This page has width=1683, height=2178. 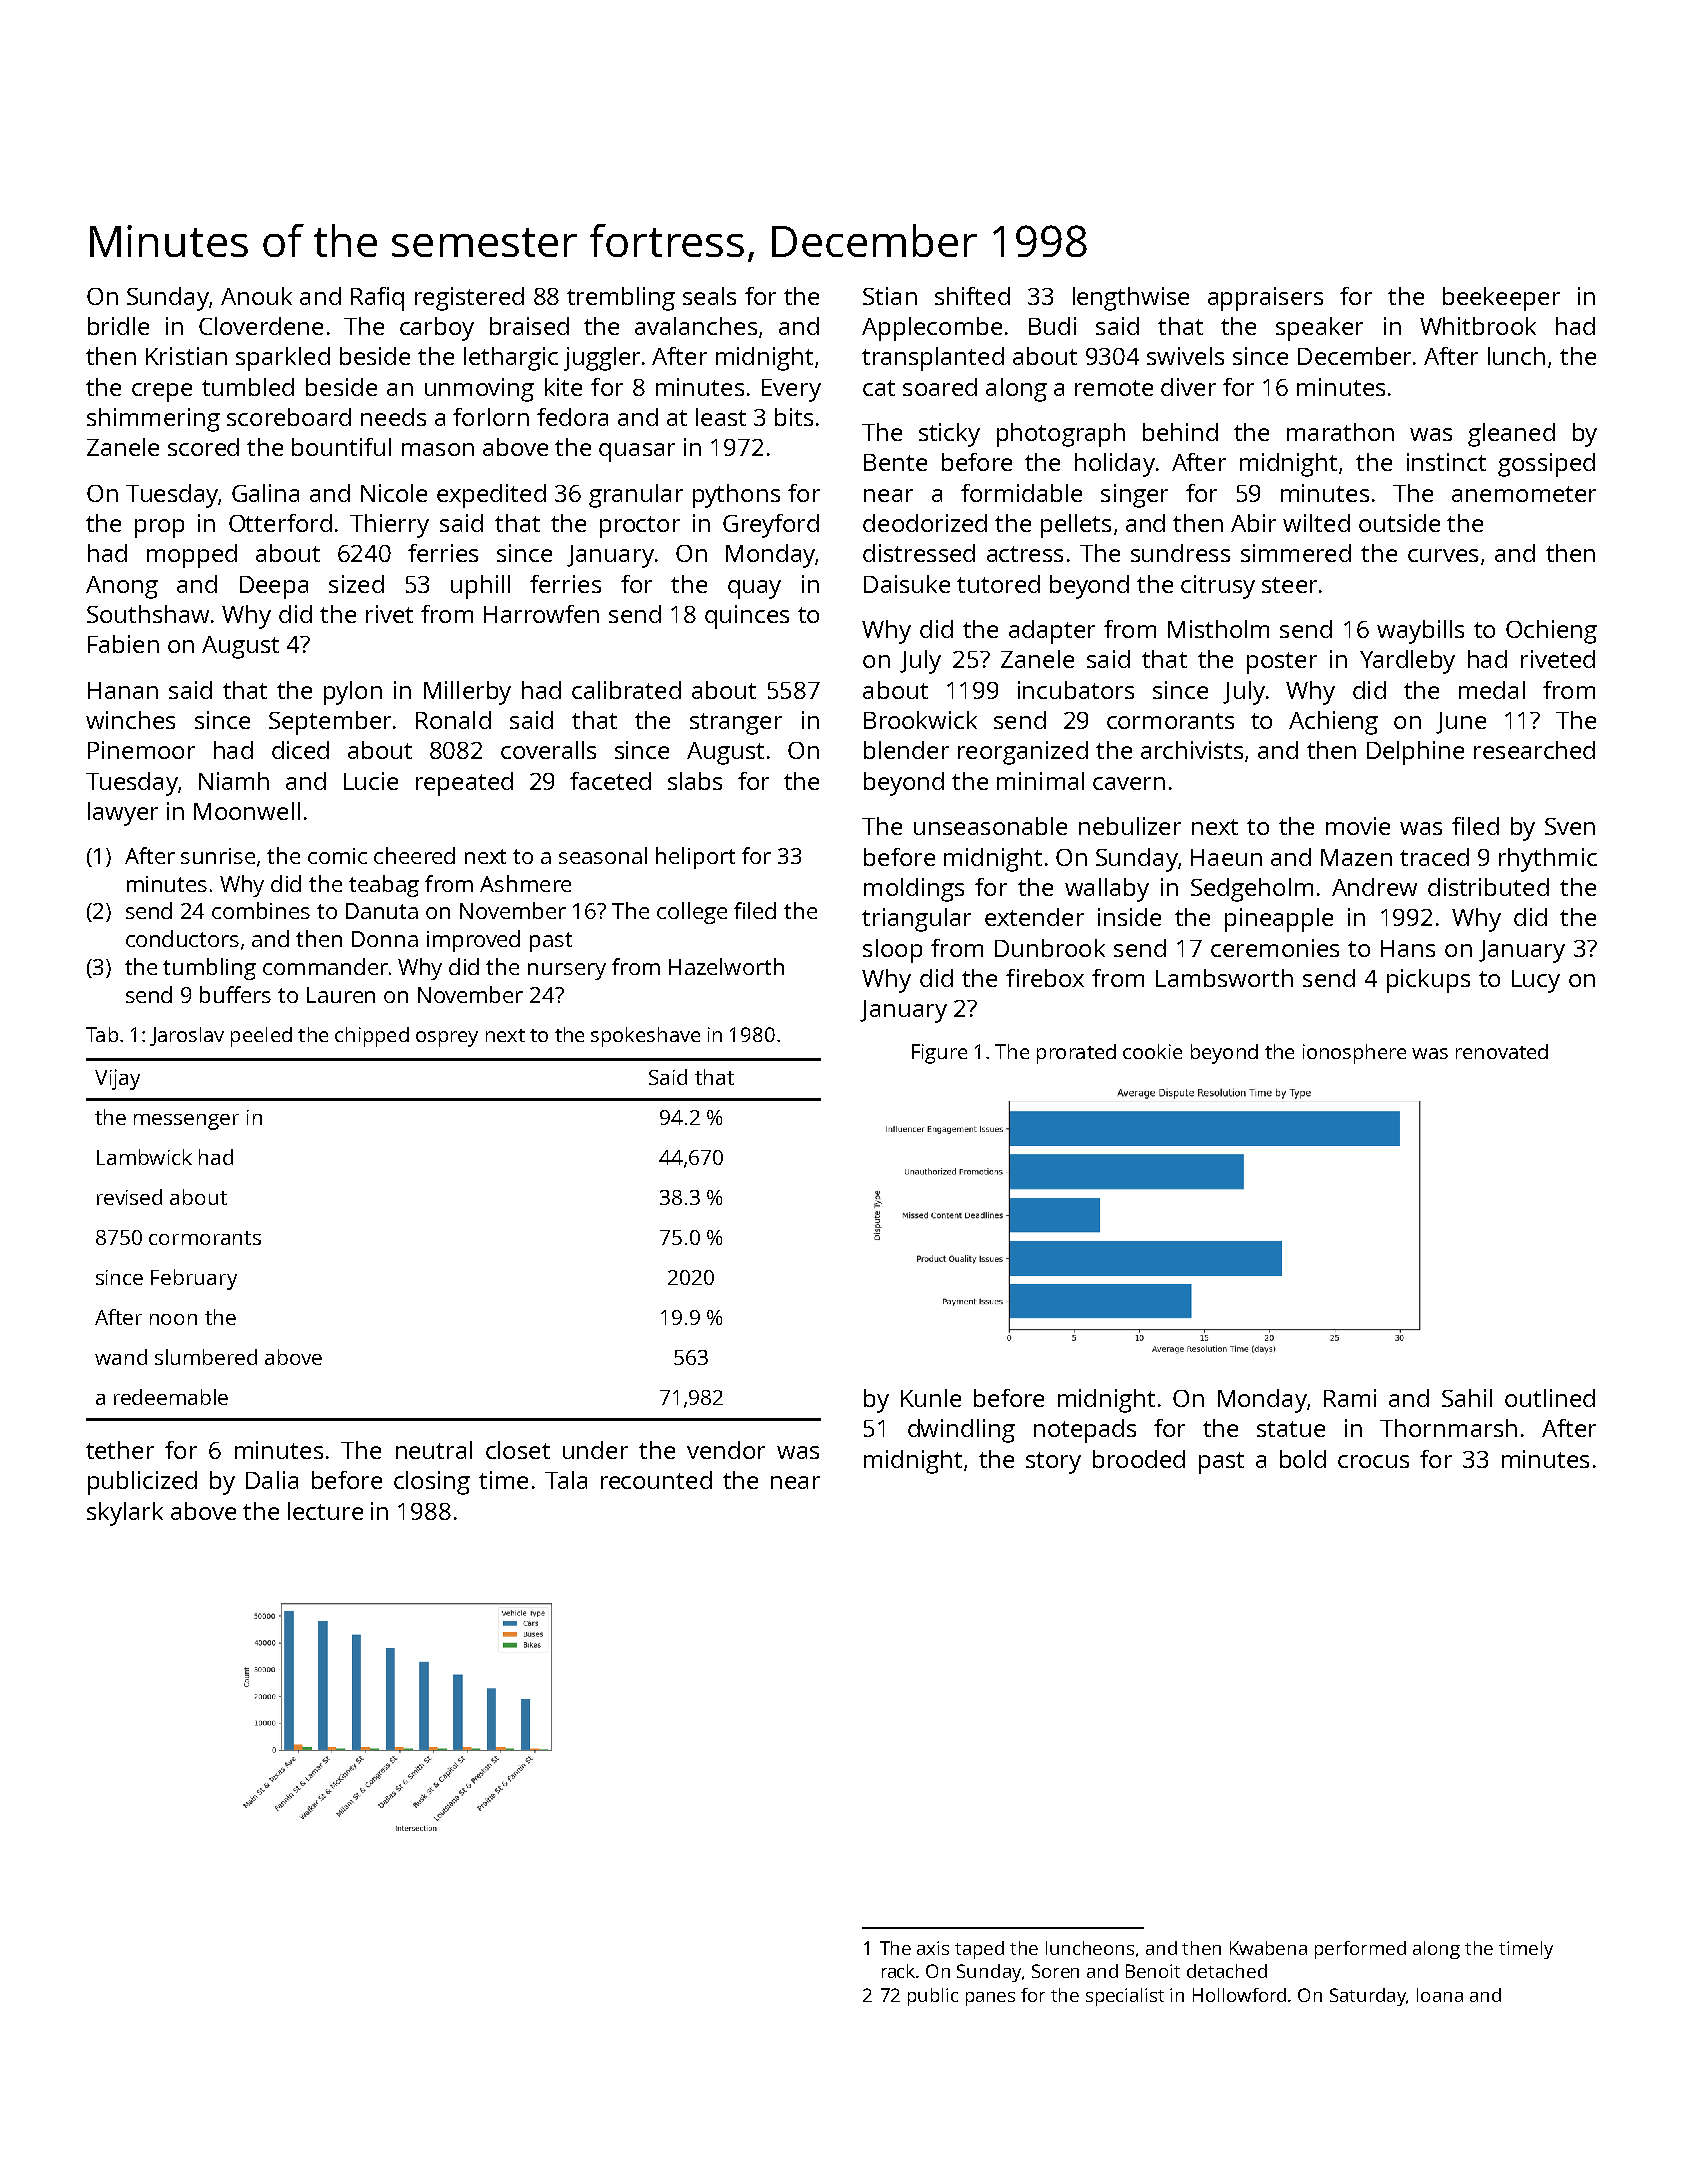 What do you see at coordinates (1268, 1948) in the page?
I see `Kwabena` at bounding box center [1268, 1948].
